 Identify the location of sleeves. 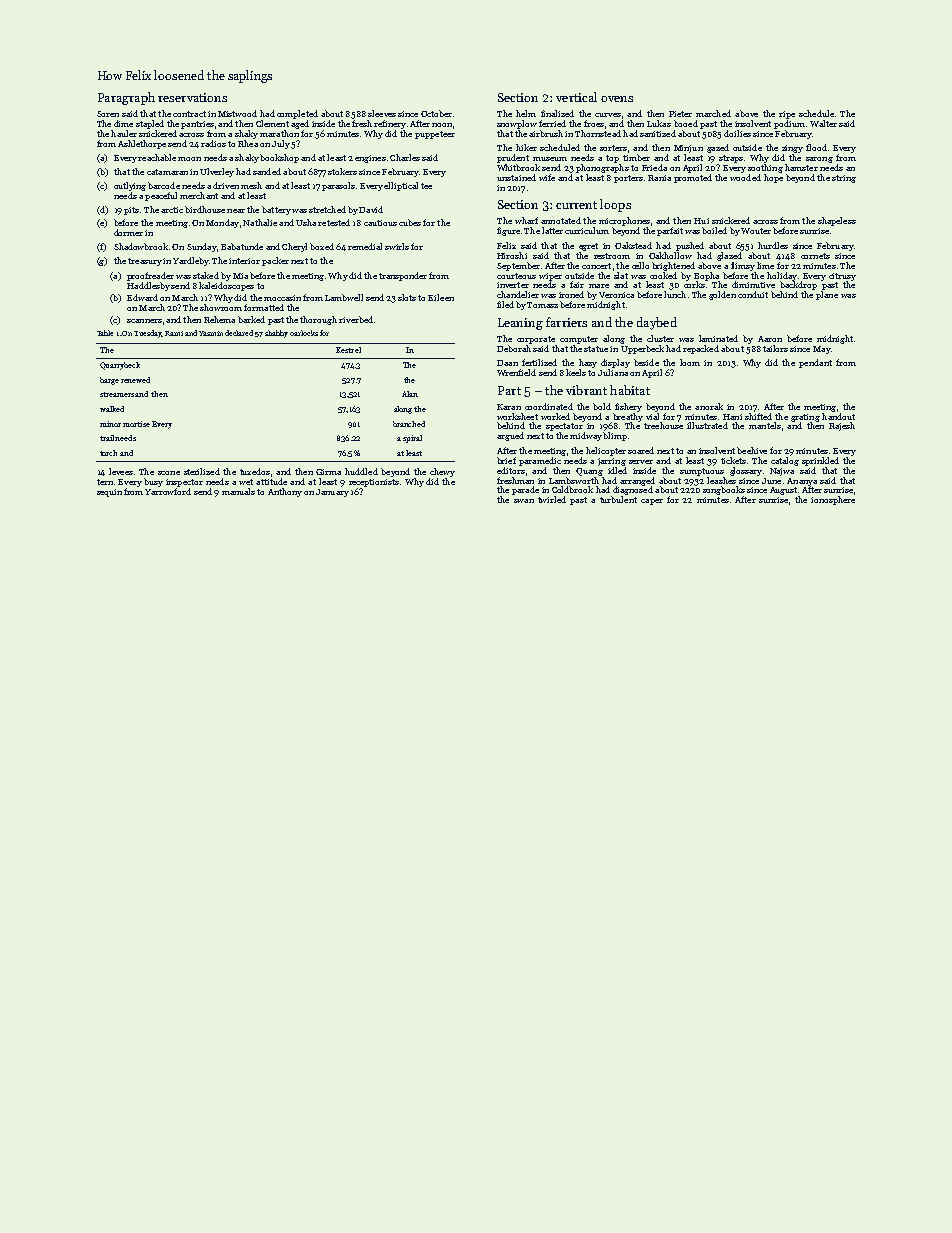
(382, 113).
